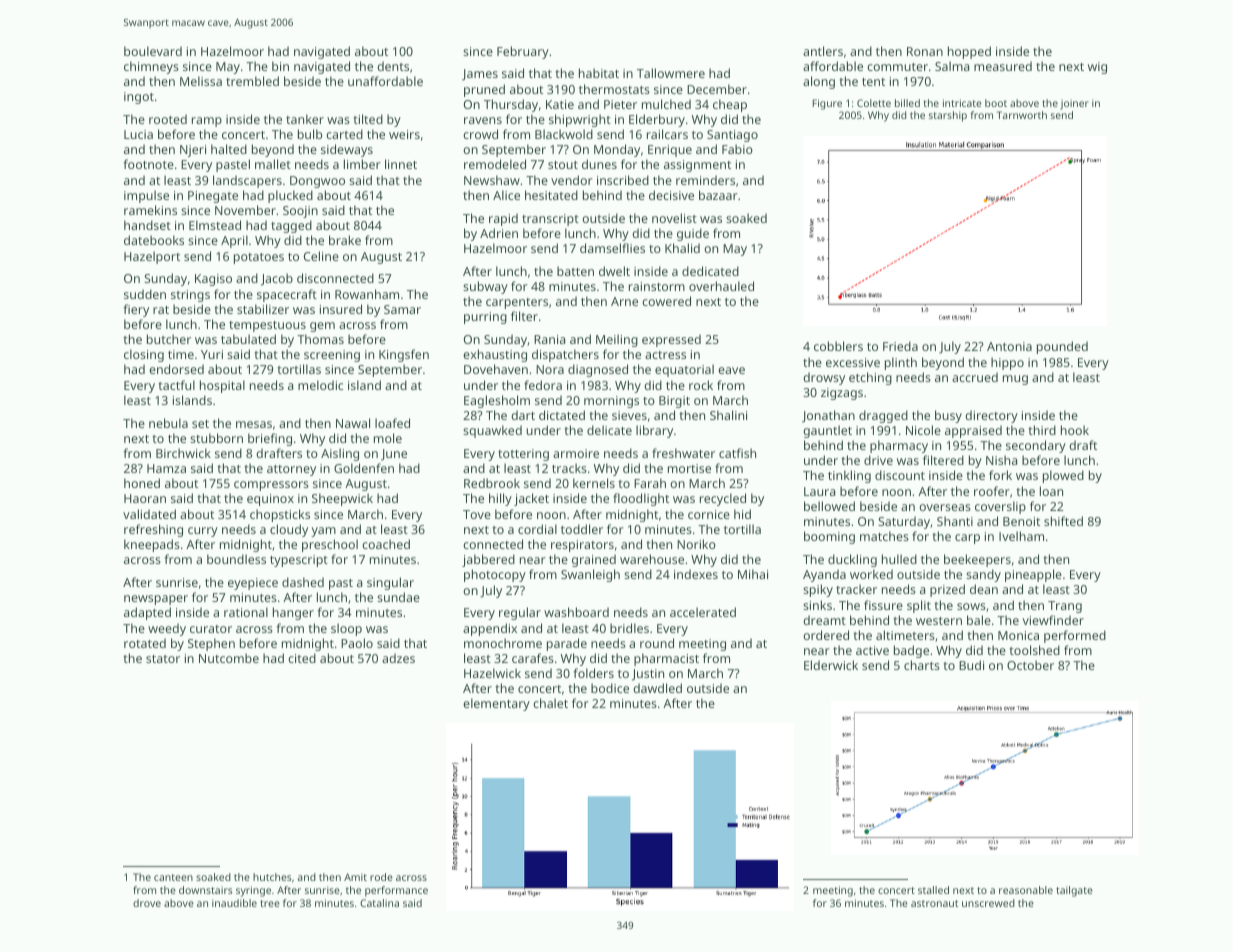 This screenshot has height=952, width=1233. I want to click on James, so click(480, 75).
